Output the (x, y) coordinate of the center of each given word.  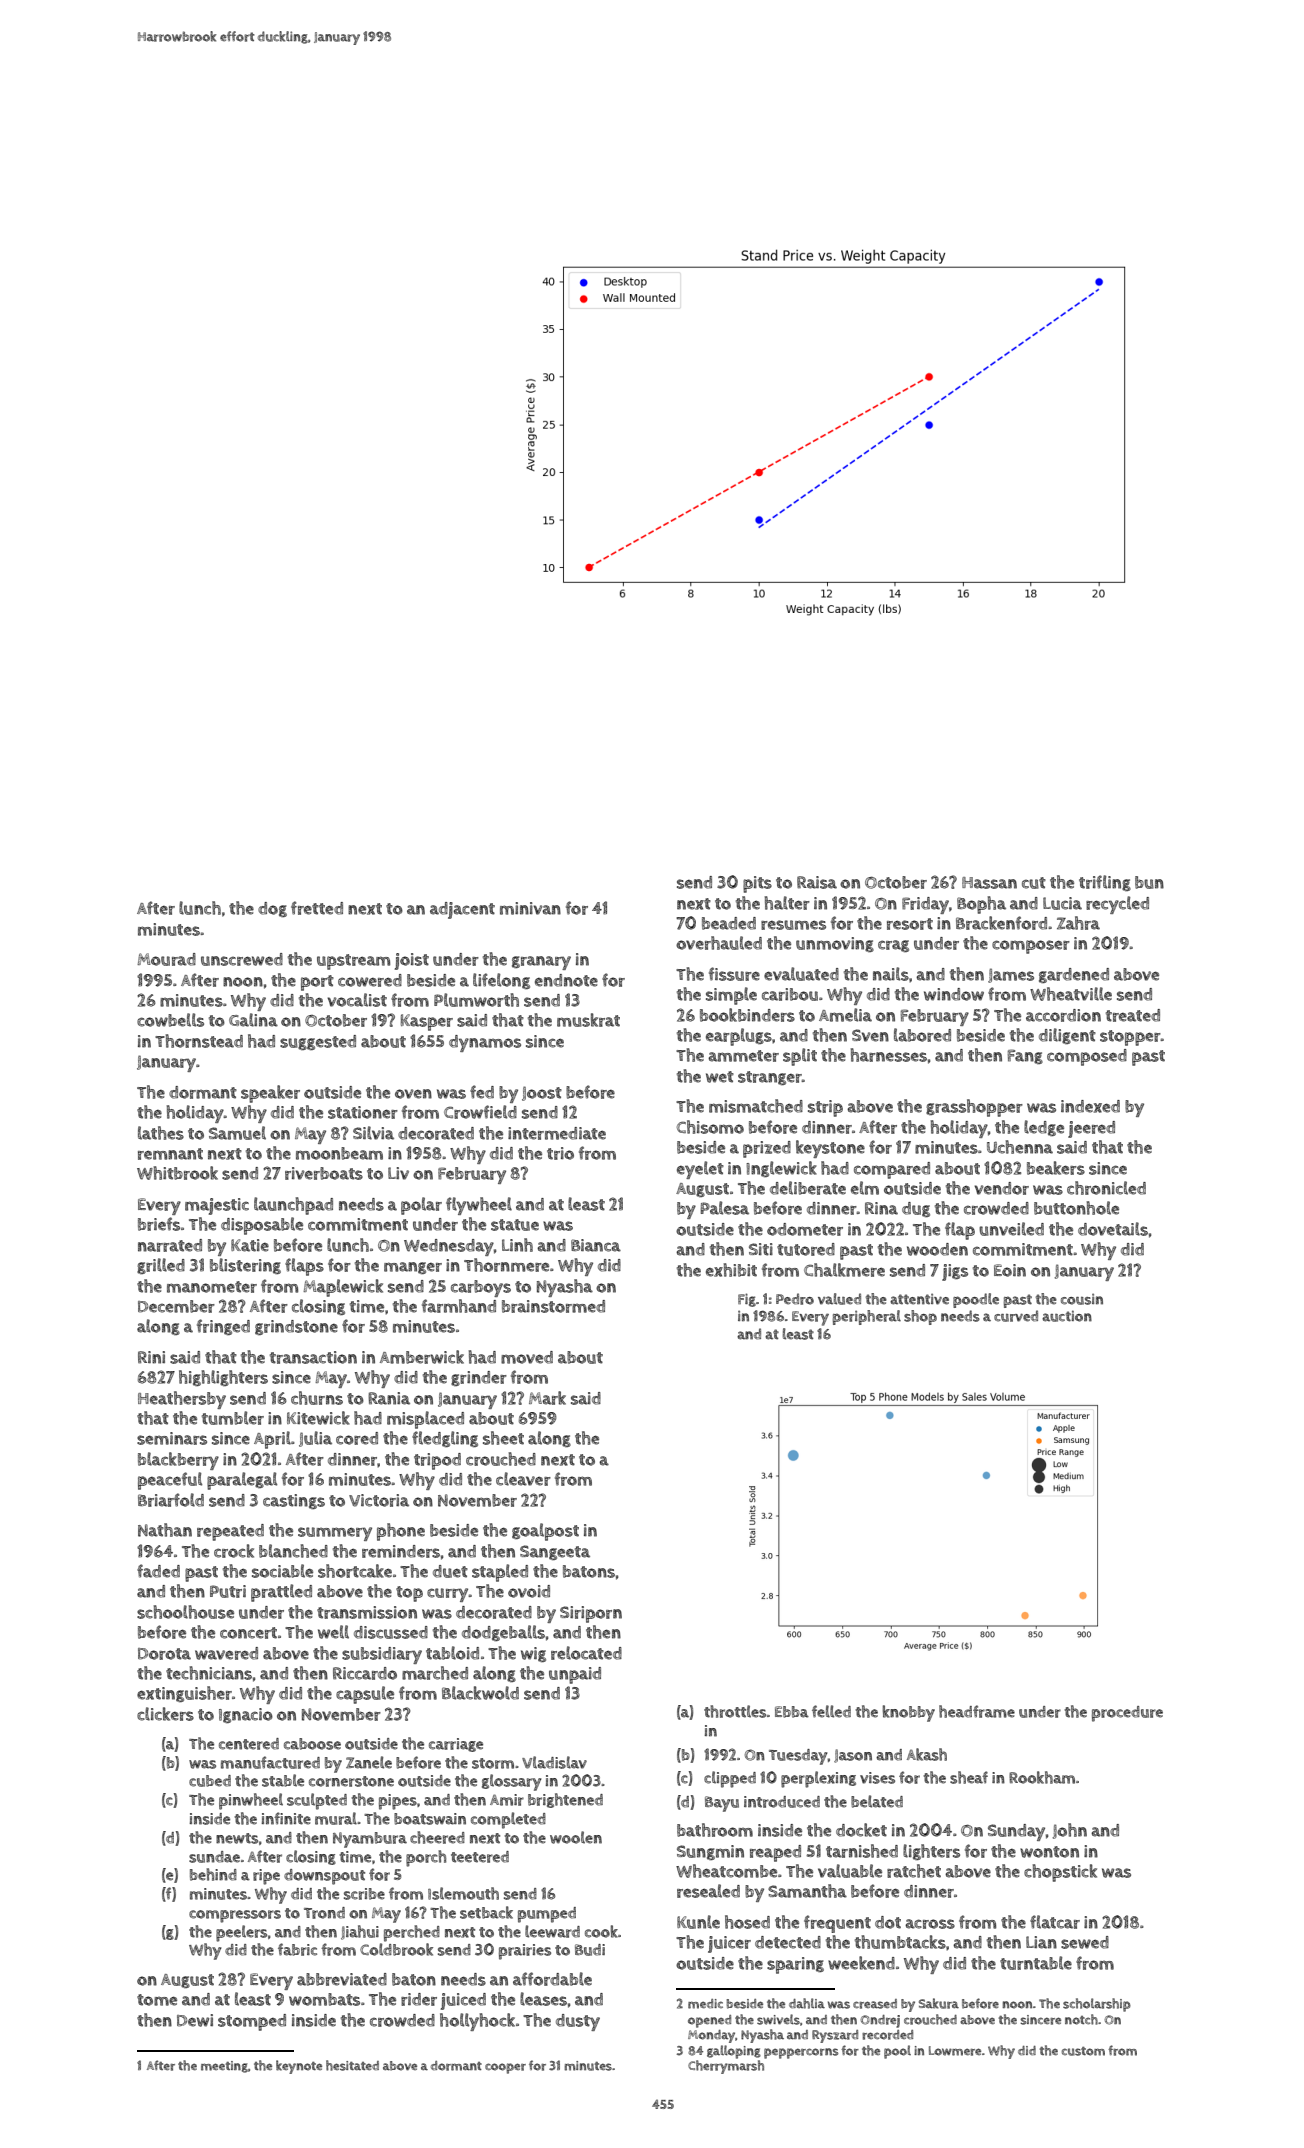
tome (157, 2000)
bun (1149, 882)
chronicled (1106, 1188)
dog (272, 909)
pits (757, 884)
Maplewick (343, 1288)
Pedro (795, 1299)
